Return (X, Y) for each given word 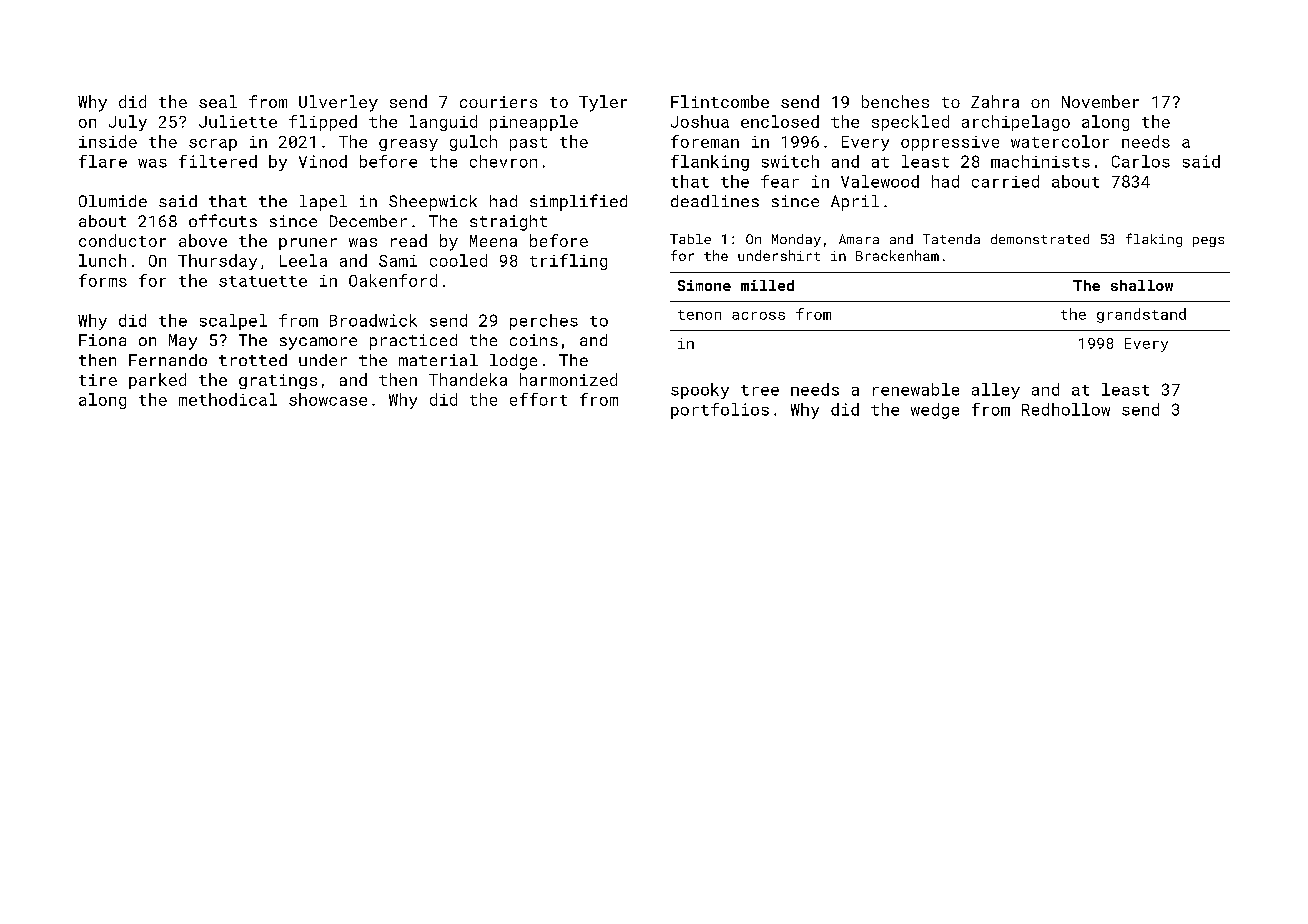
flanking (710, 163)
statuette (263, 281)
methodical (228, 399)
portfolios (720, 411)
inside (108, 141)
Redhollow (1066, 409)
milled (767, 285)
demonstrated (1040, 239)
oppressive (950, 143)
